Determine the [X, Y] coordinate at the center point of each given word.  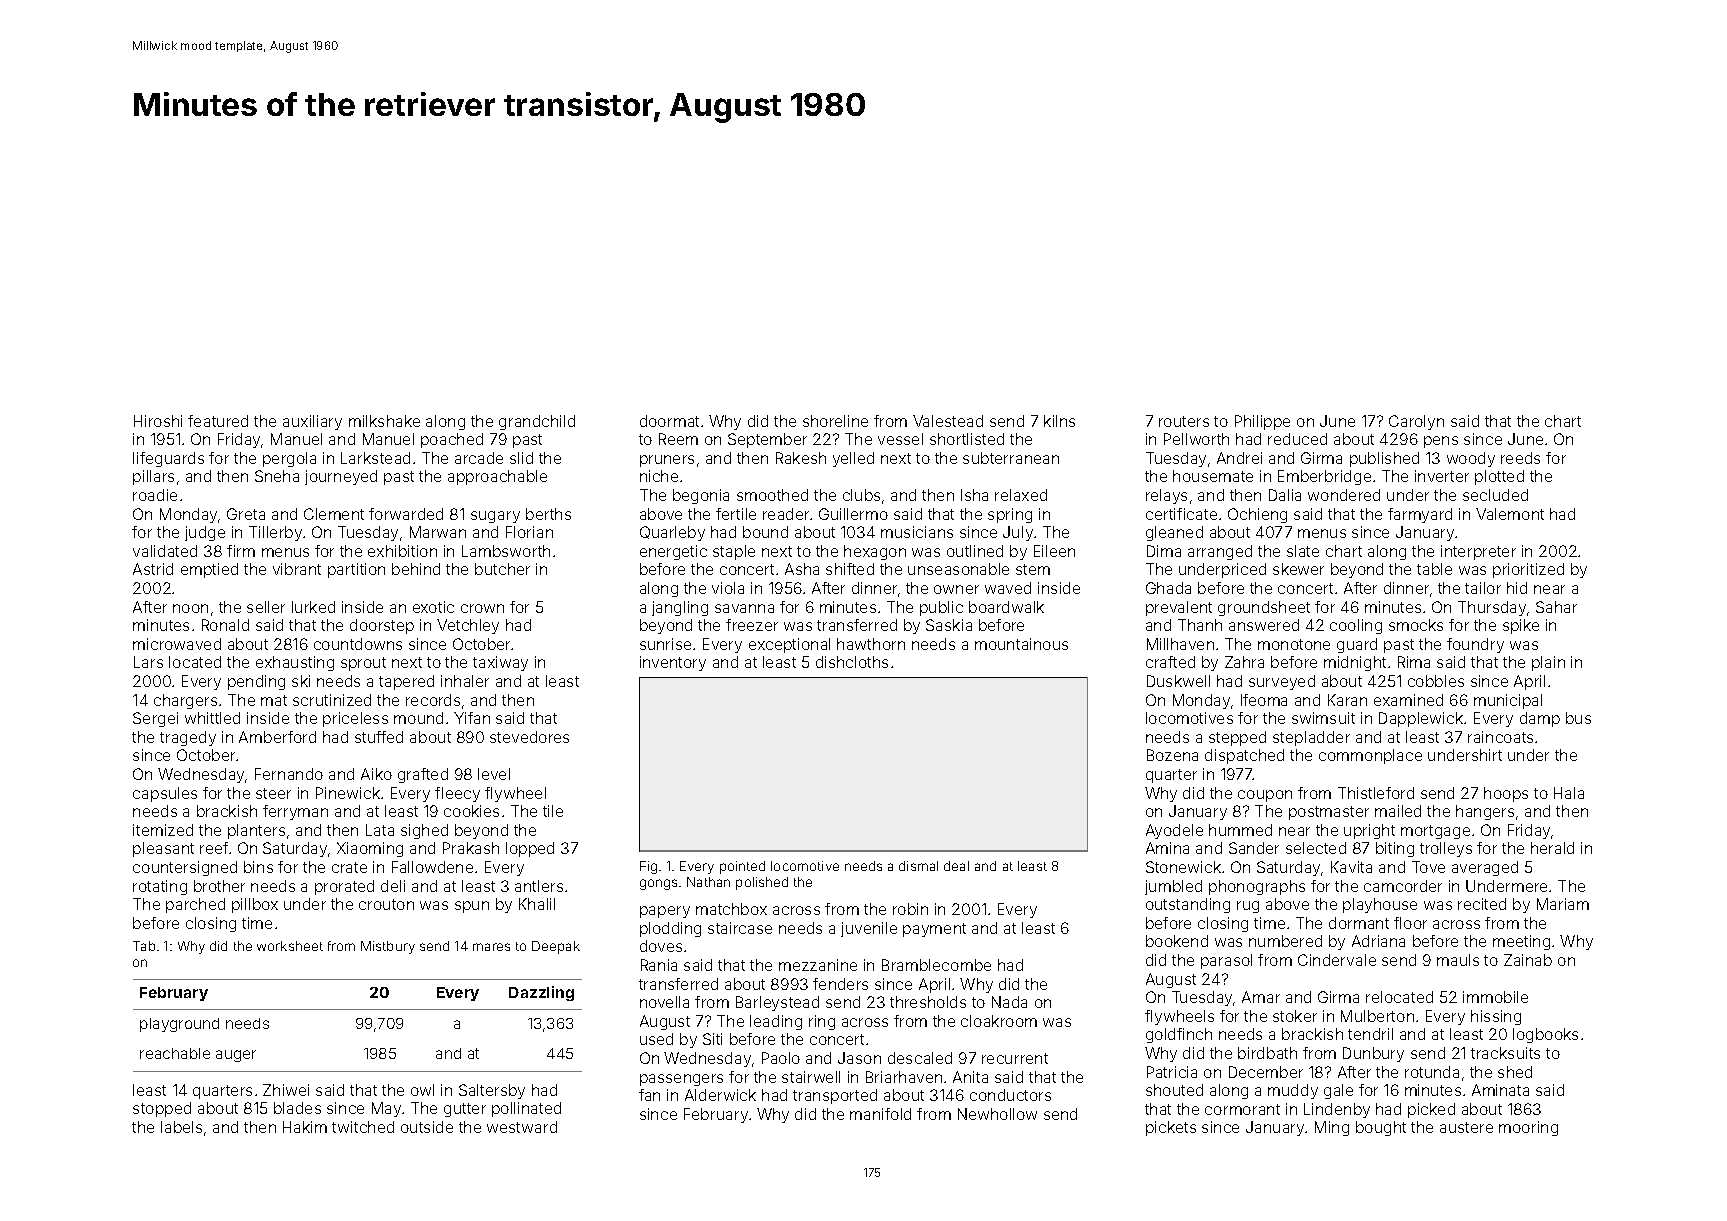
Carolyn [1416, 422]
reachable [175, 1053]
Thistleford [1376, 793]
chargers [185, 701]
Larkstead [375, 458]
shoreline [835, 421]
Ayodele [1174, 831]
